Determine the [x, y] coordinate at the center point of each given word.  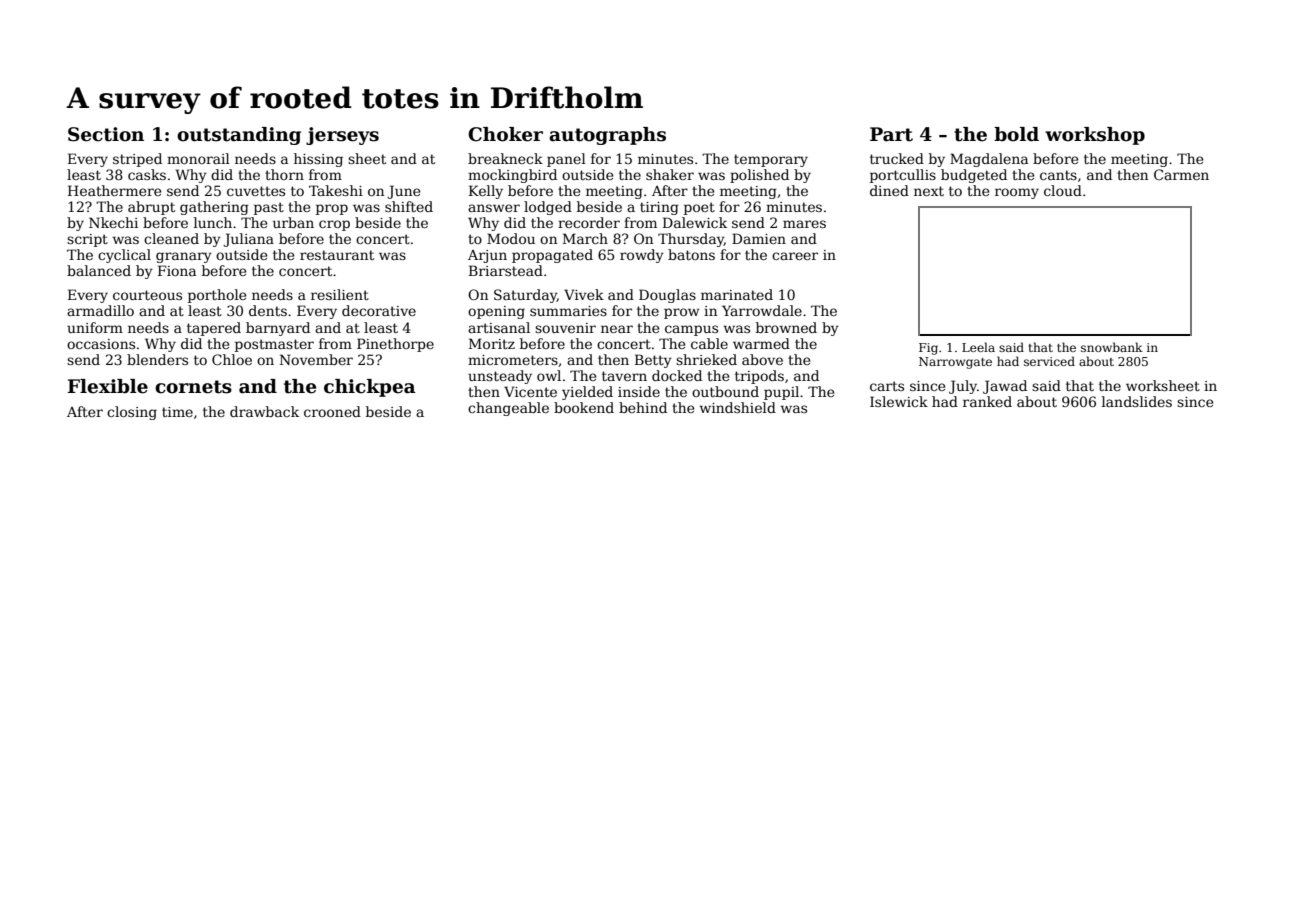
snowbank [1112, 347]
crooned [332, 411]
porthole [217, 296]
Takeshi [336, 190]
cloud [1063, 190]
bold [1016, 134]
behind [643, 407]
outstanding [239, 136]
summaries [568, 311]
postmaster [274, 345]
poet [699, 208]
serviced [1049, 361]
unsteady [500, 377]
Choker [505, 134]
